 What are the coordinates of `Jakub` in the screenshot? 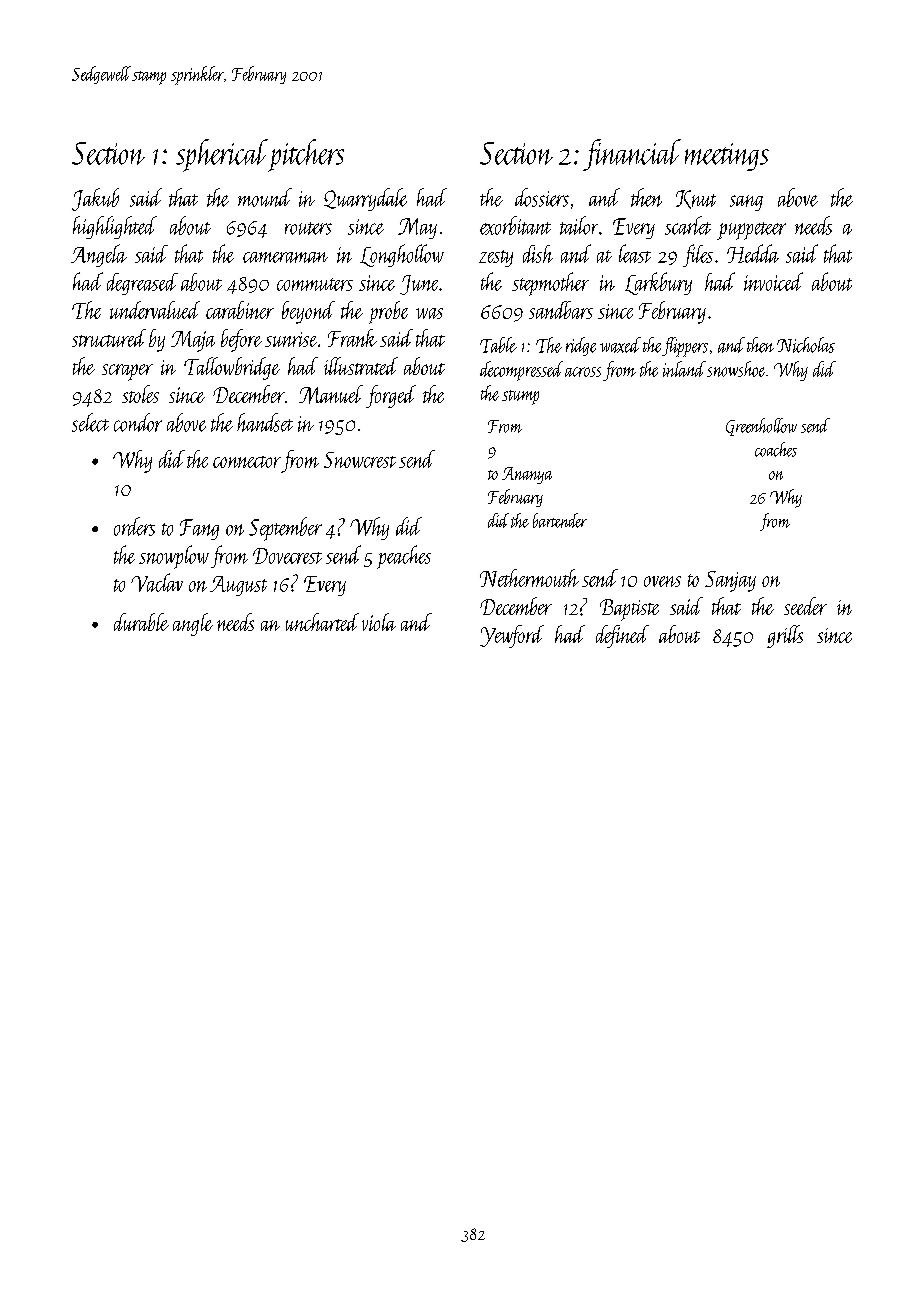 It's located at (95, 199).
